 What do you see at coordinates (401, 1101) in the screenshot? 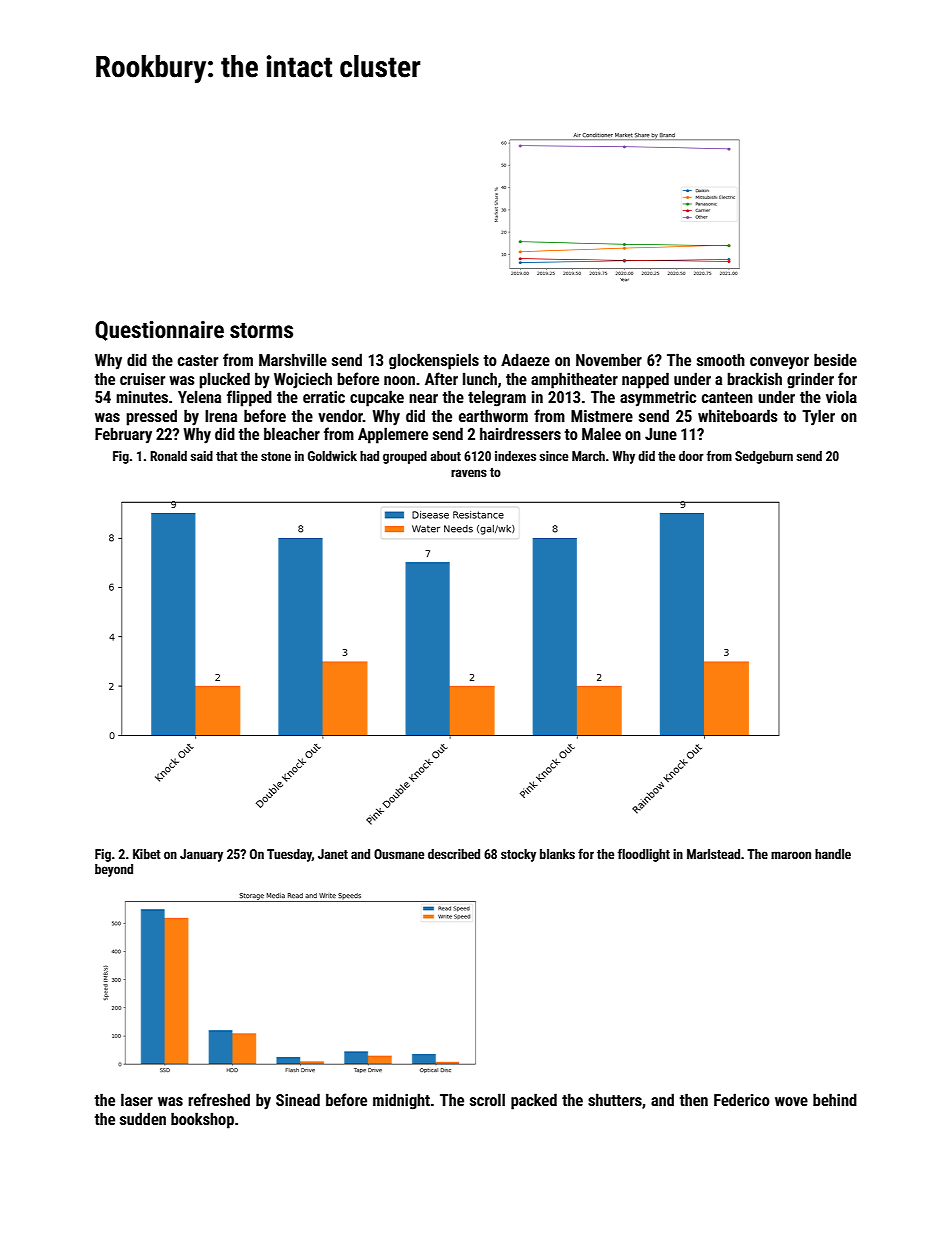
I see `midnight` at bounding box center [401, 1101].
